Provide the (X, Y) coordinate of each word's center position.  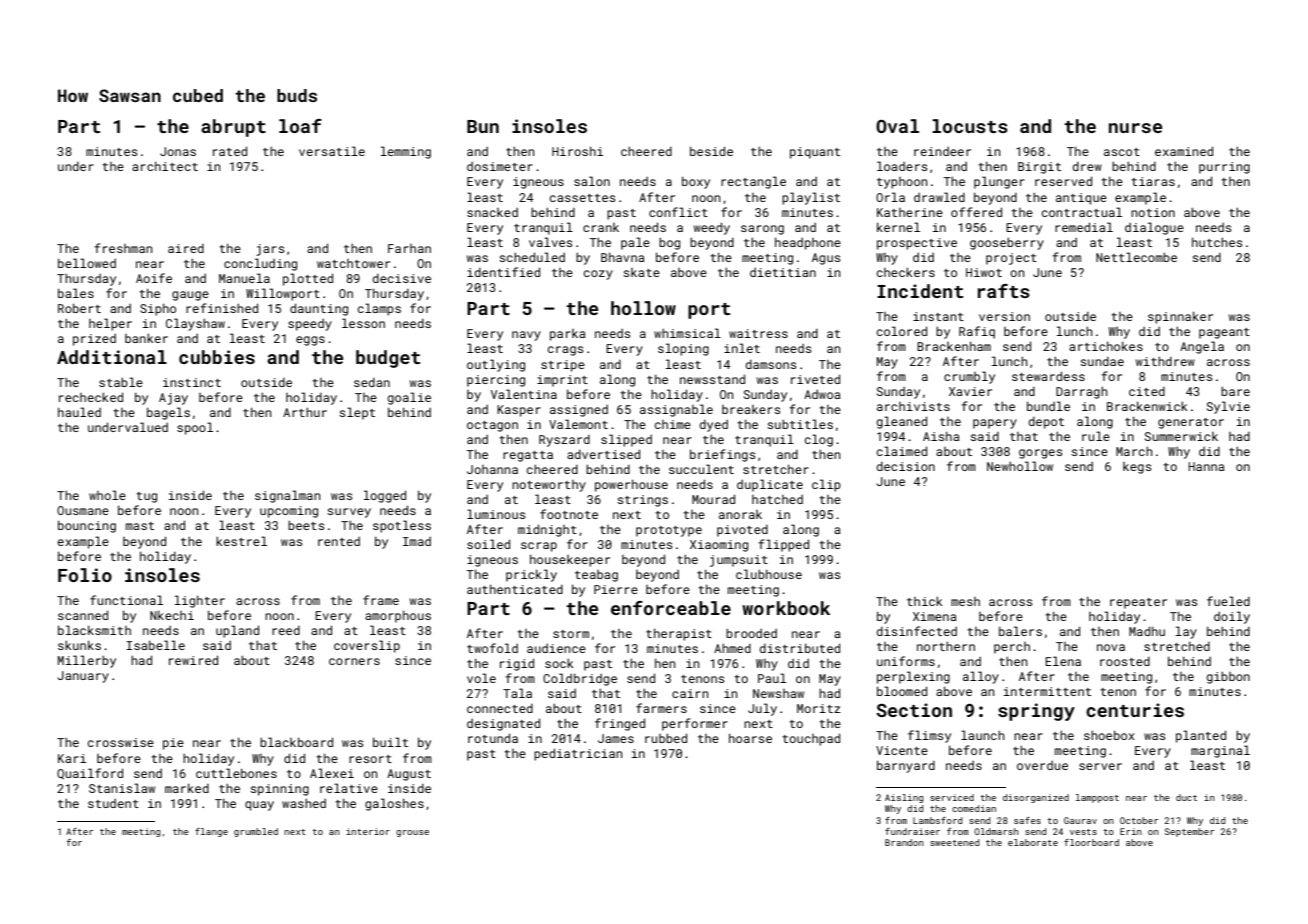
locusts (970, 126)
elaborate (1033, 842)
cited (1147, 391)
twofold (492, 648)
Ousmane (83, 510)
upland (237, 631)
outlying (496, 365)
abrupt (233, 128)
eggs (310, 341)
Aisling (904, 798)
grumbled (256, 832)
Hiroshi (577, 151)
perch (1012, 648)
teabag (596, 576)
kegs (1137, 468)
